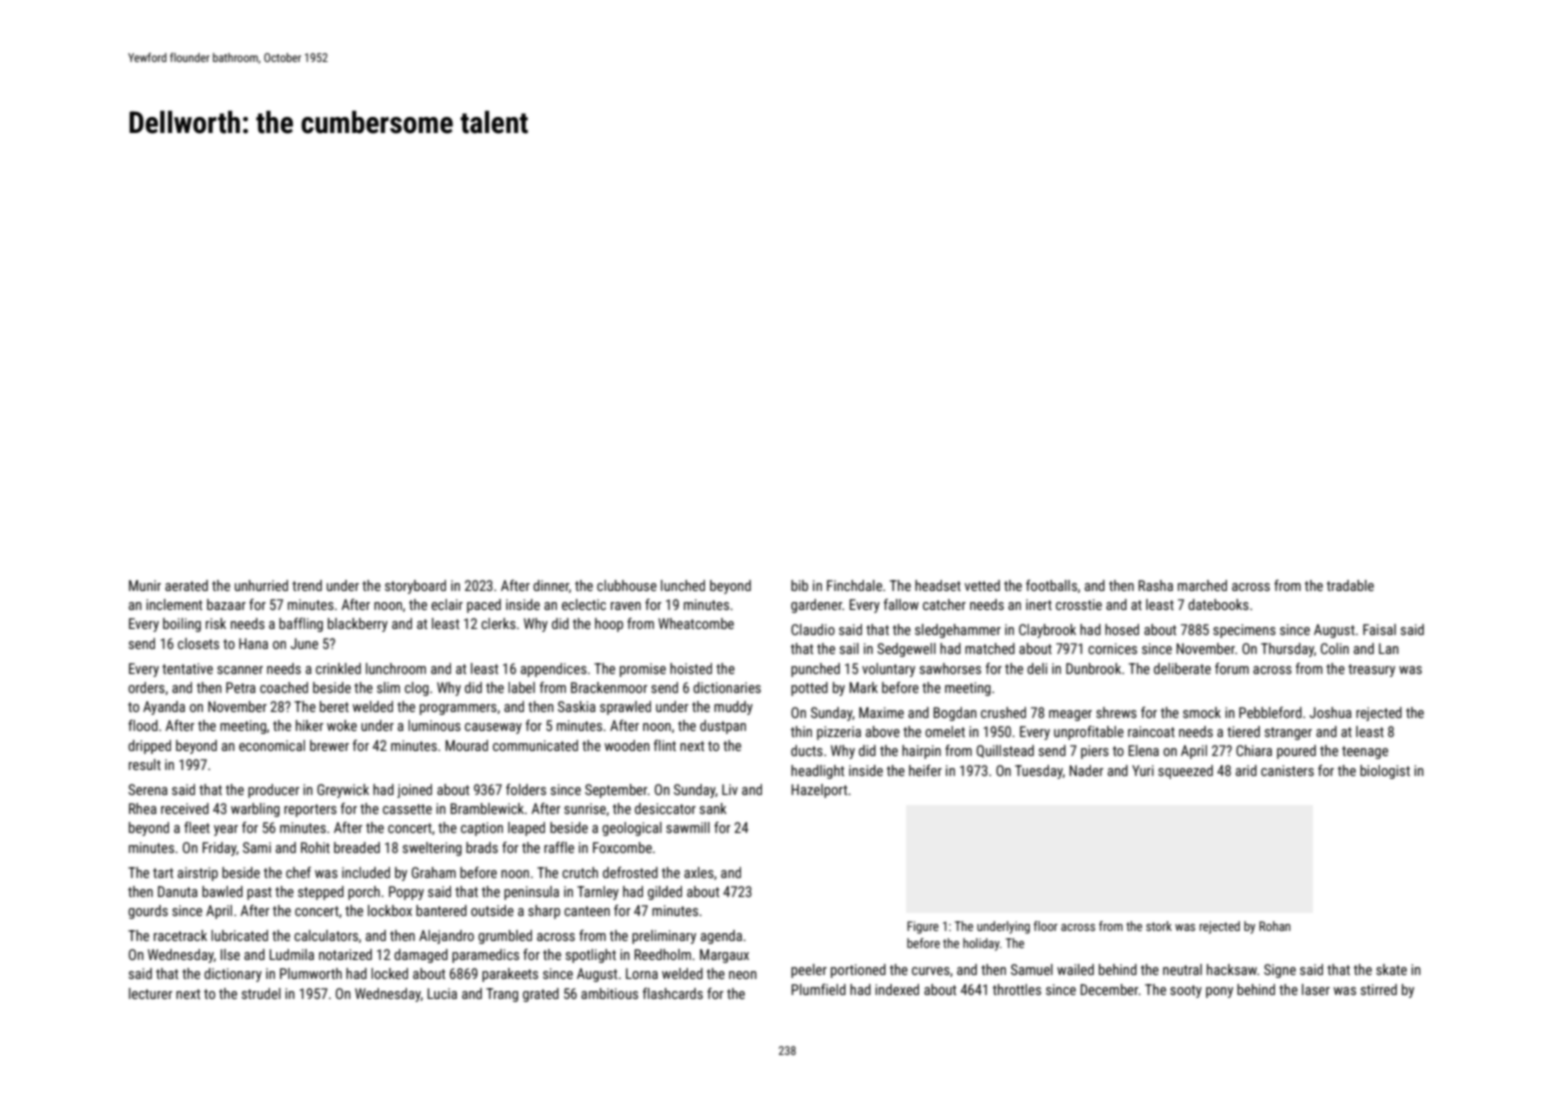 The width and height of the document is (1557, 1101). What do you see at coordinates (577, 706) in the document?
I see `Saskia` at bounding box center [577, 706].
